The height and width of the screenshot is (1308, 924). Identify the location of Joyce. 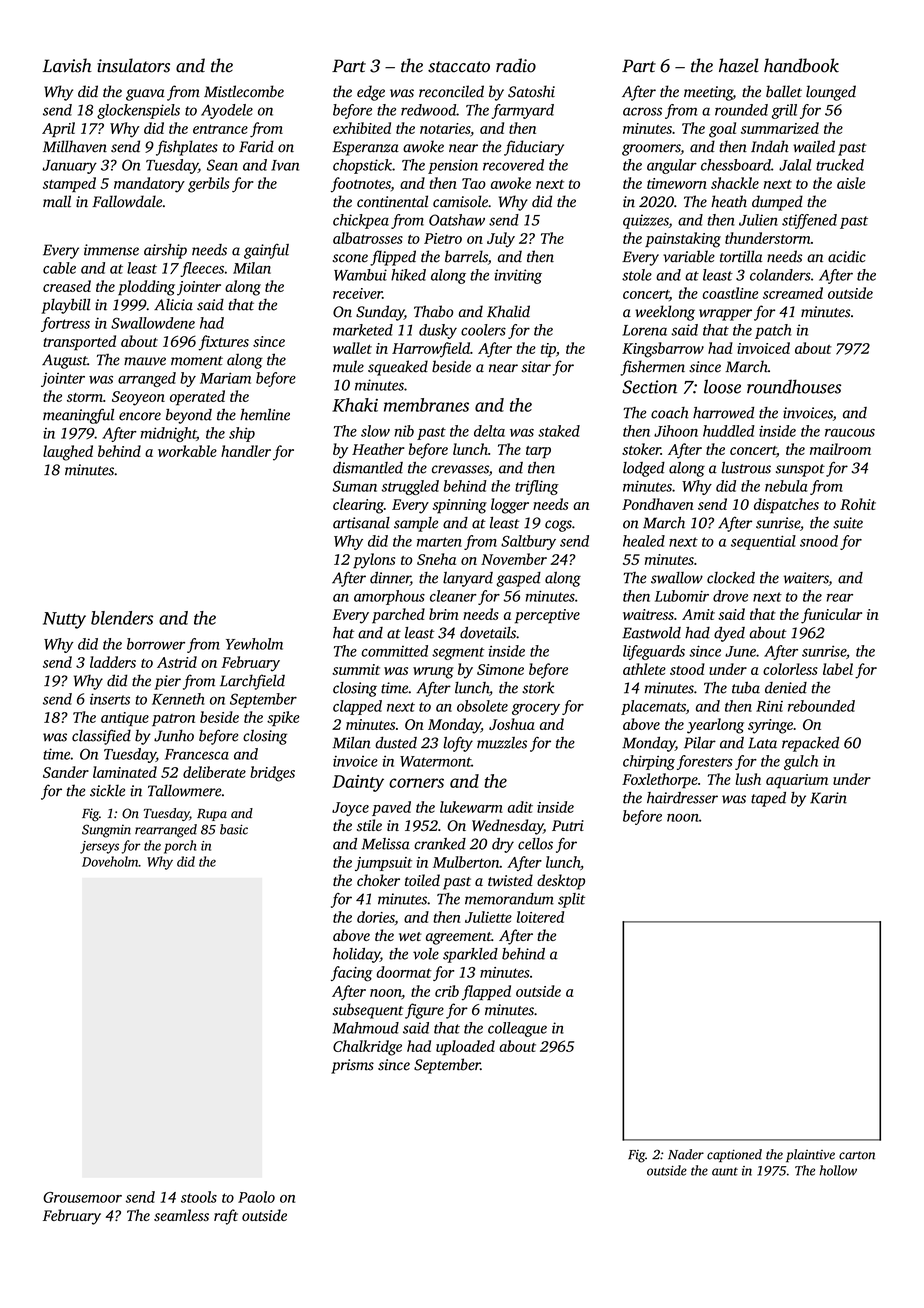
(350, 809).
